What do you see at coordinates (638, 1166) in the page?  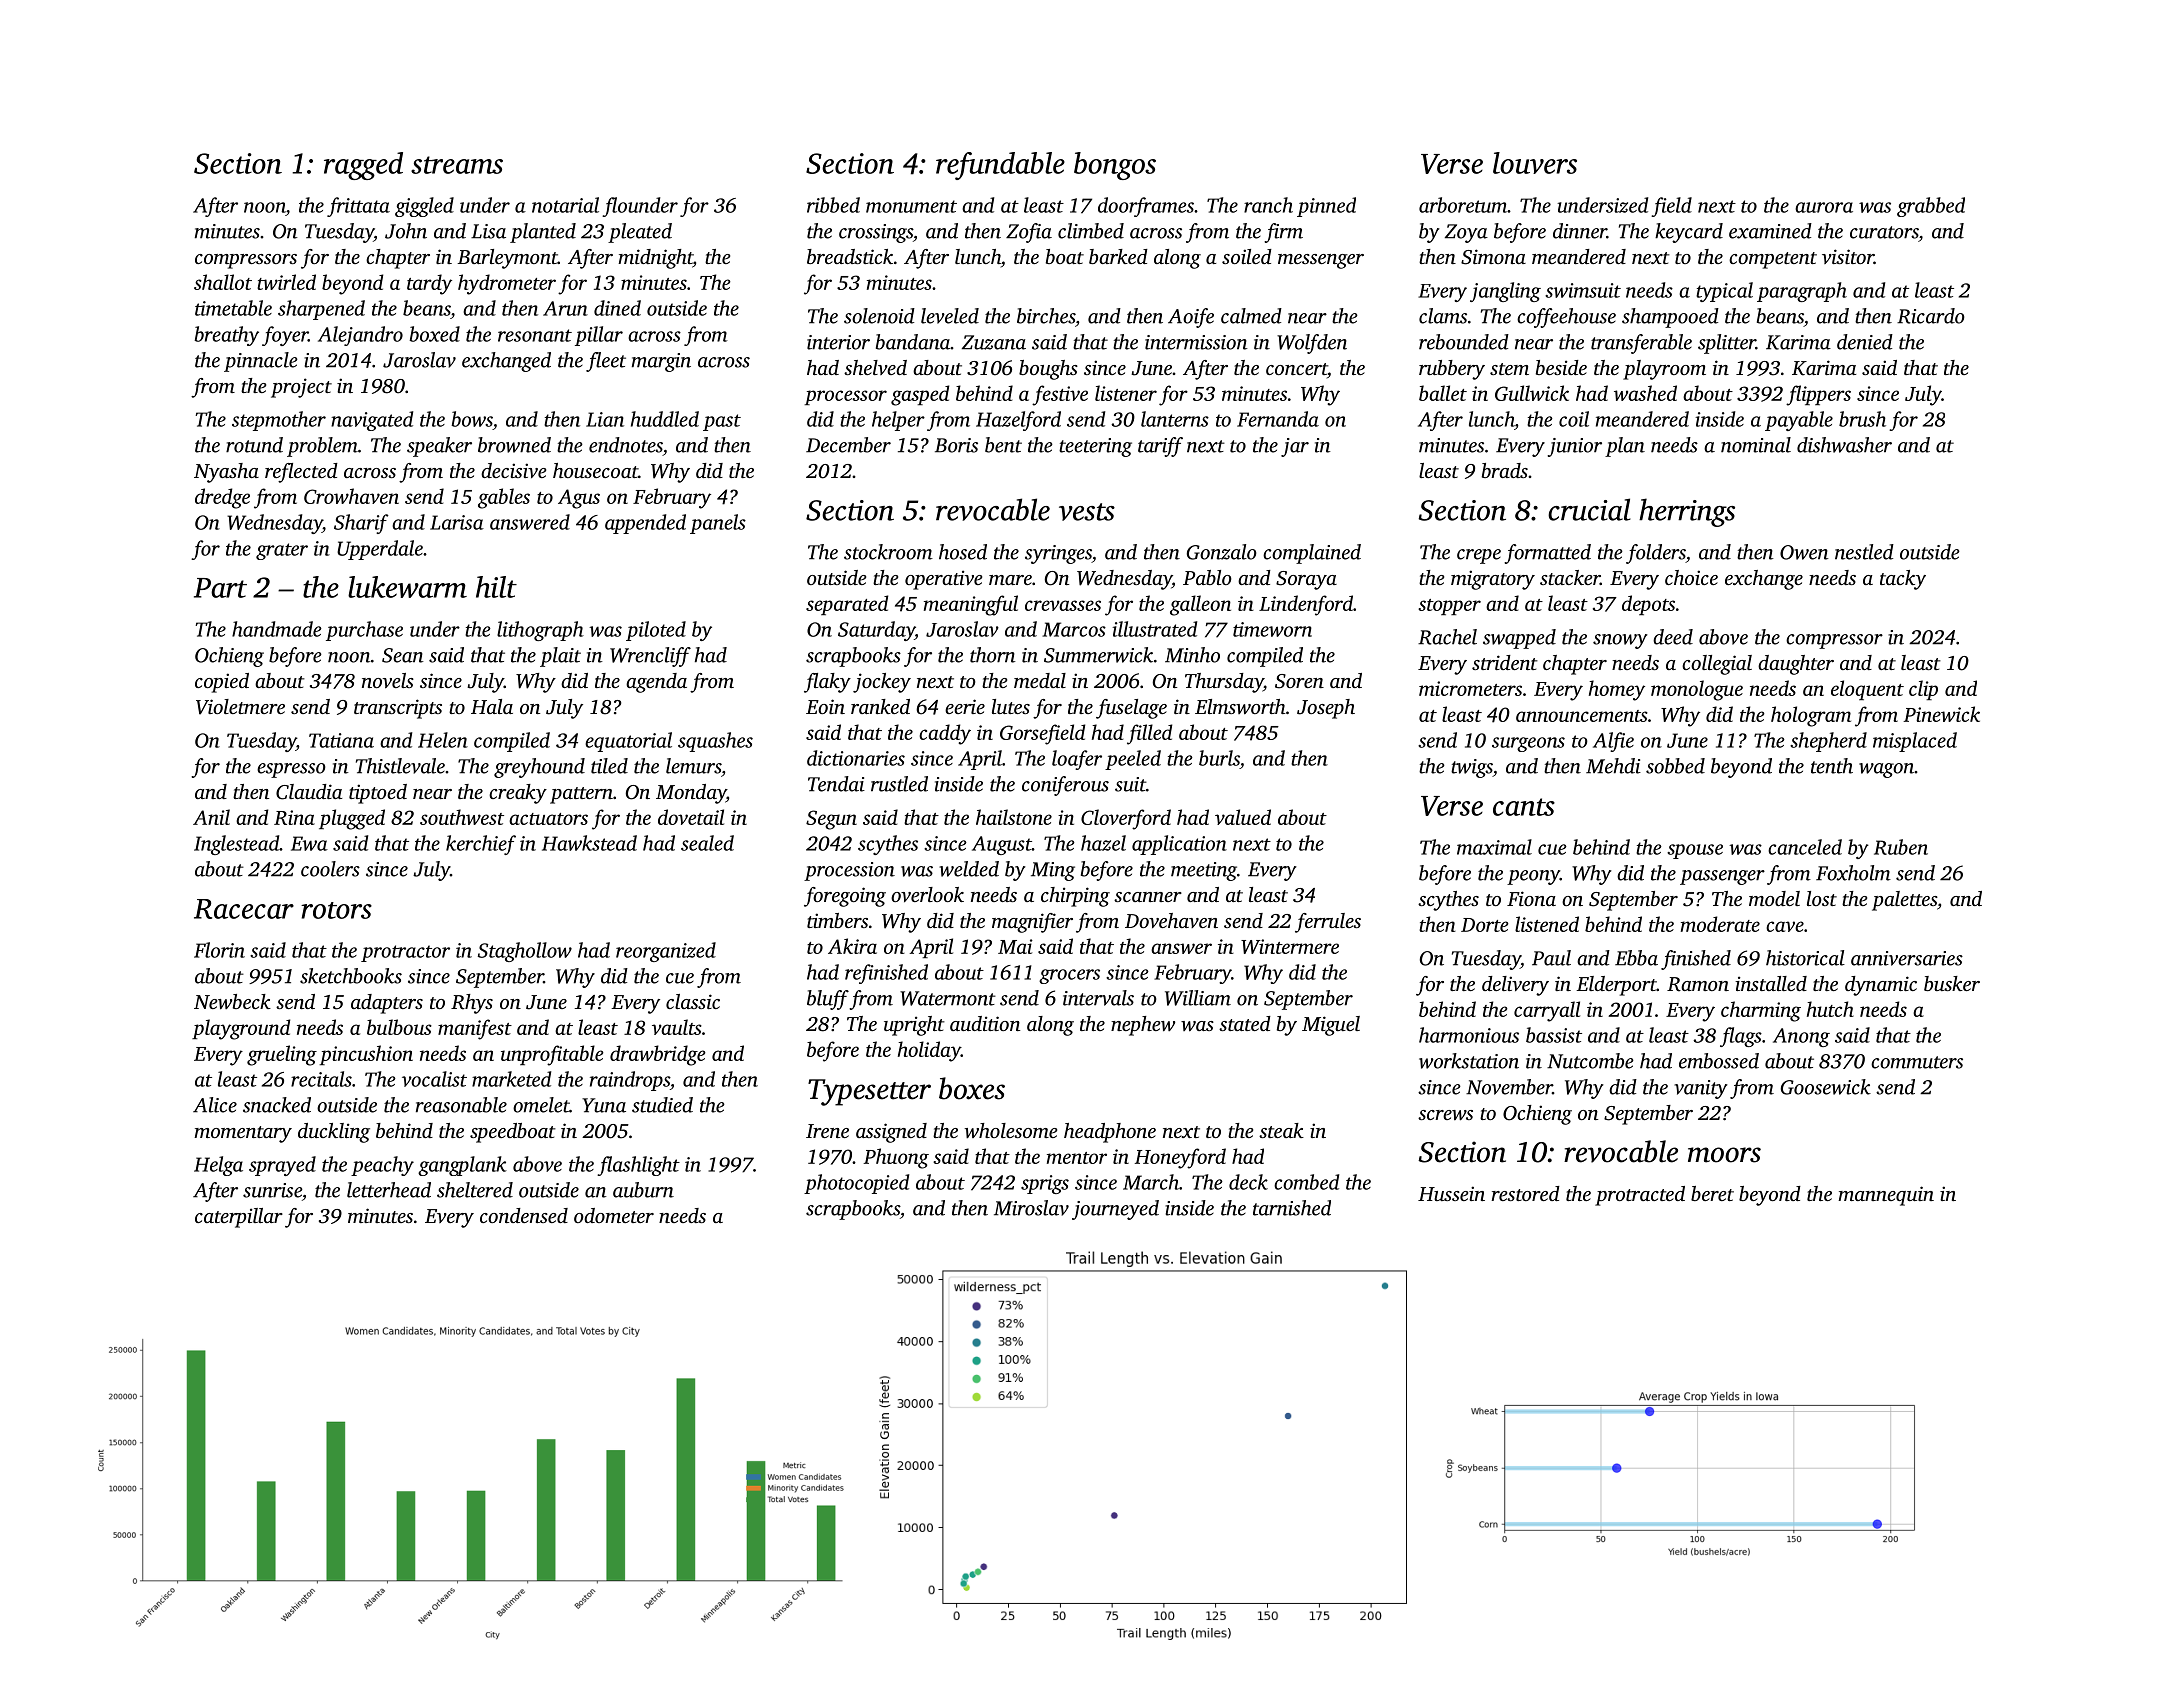 I see `flashlight` at bounding box center [638, 1166].
